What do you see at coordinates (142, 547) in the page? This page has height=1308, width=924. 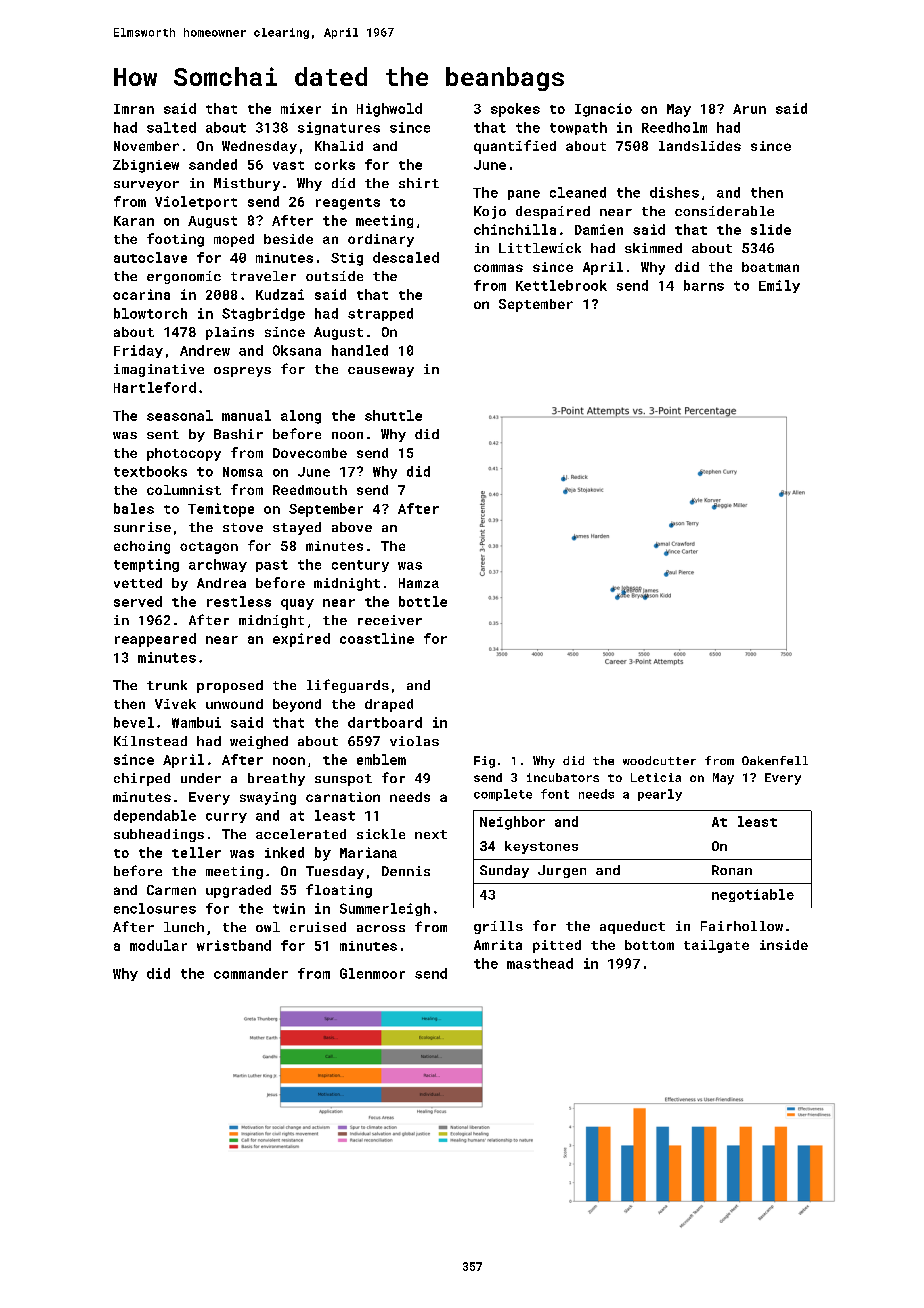 I see `echoing` at bounding box center [142, 547].
